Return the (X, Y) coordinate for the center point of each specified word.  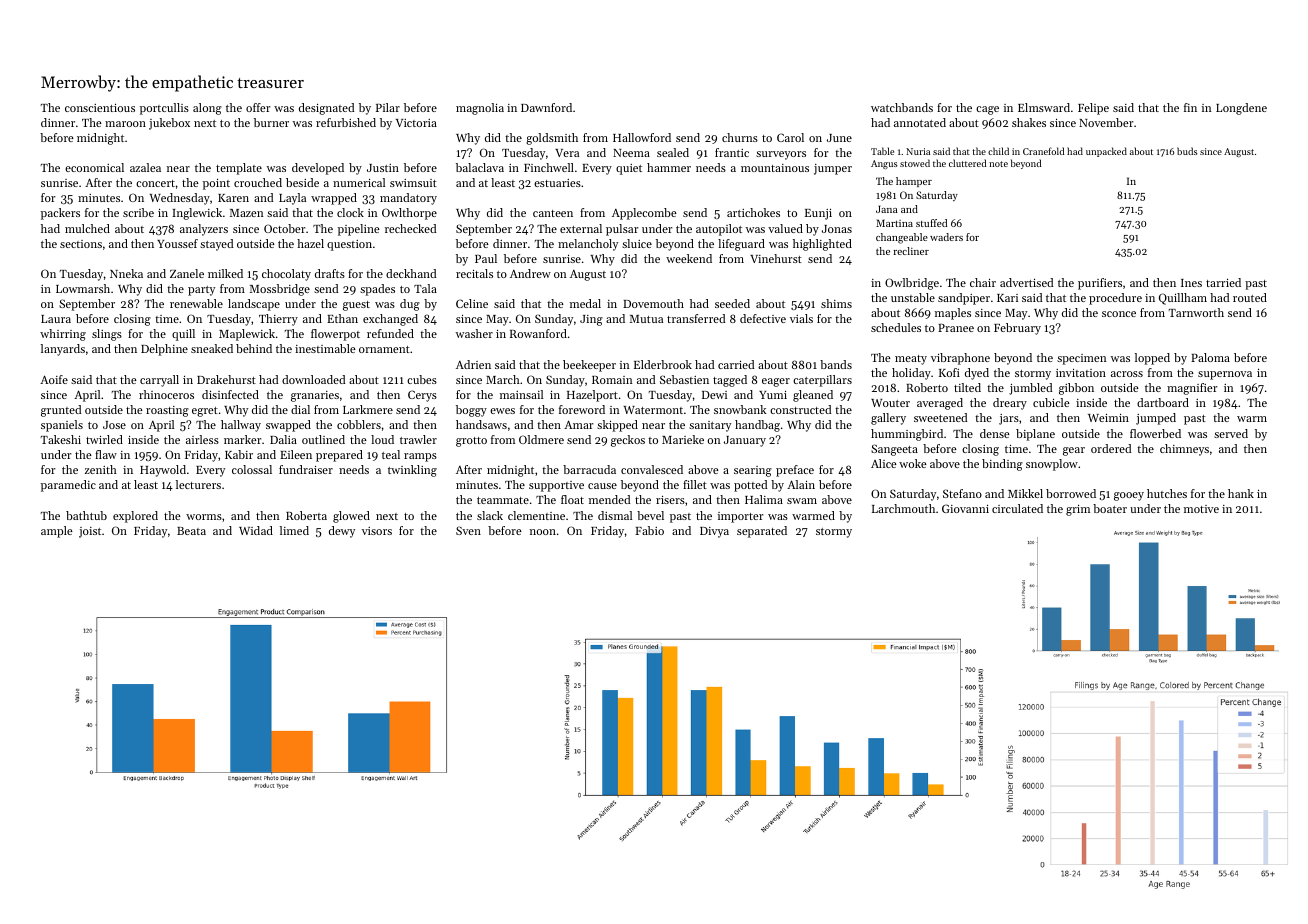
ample (57, 532)
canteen (553, 213)
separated (762, 532)
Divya (714, 532)
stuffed (932, 223)
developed (318, 169)
